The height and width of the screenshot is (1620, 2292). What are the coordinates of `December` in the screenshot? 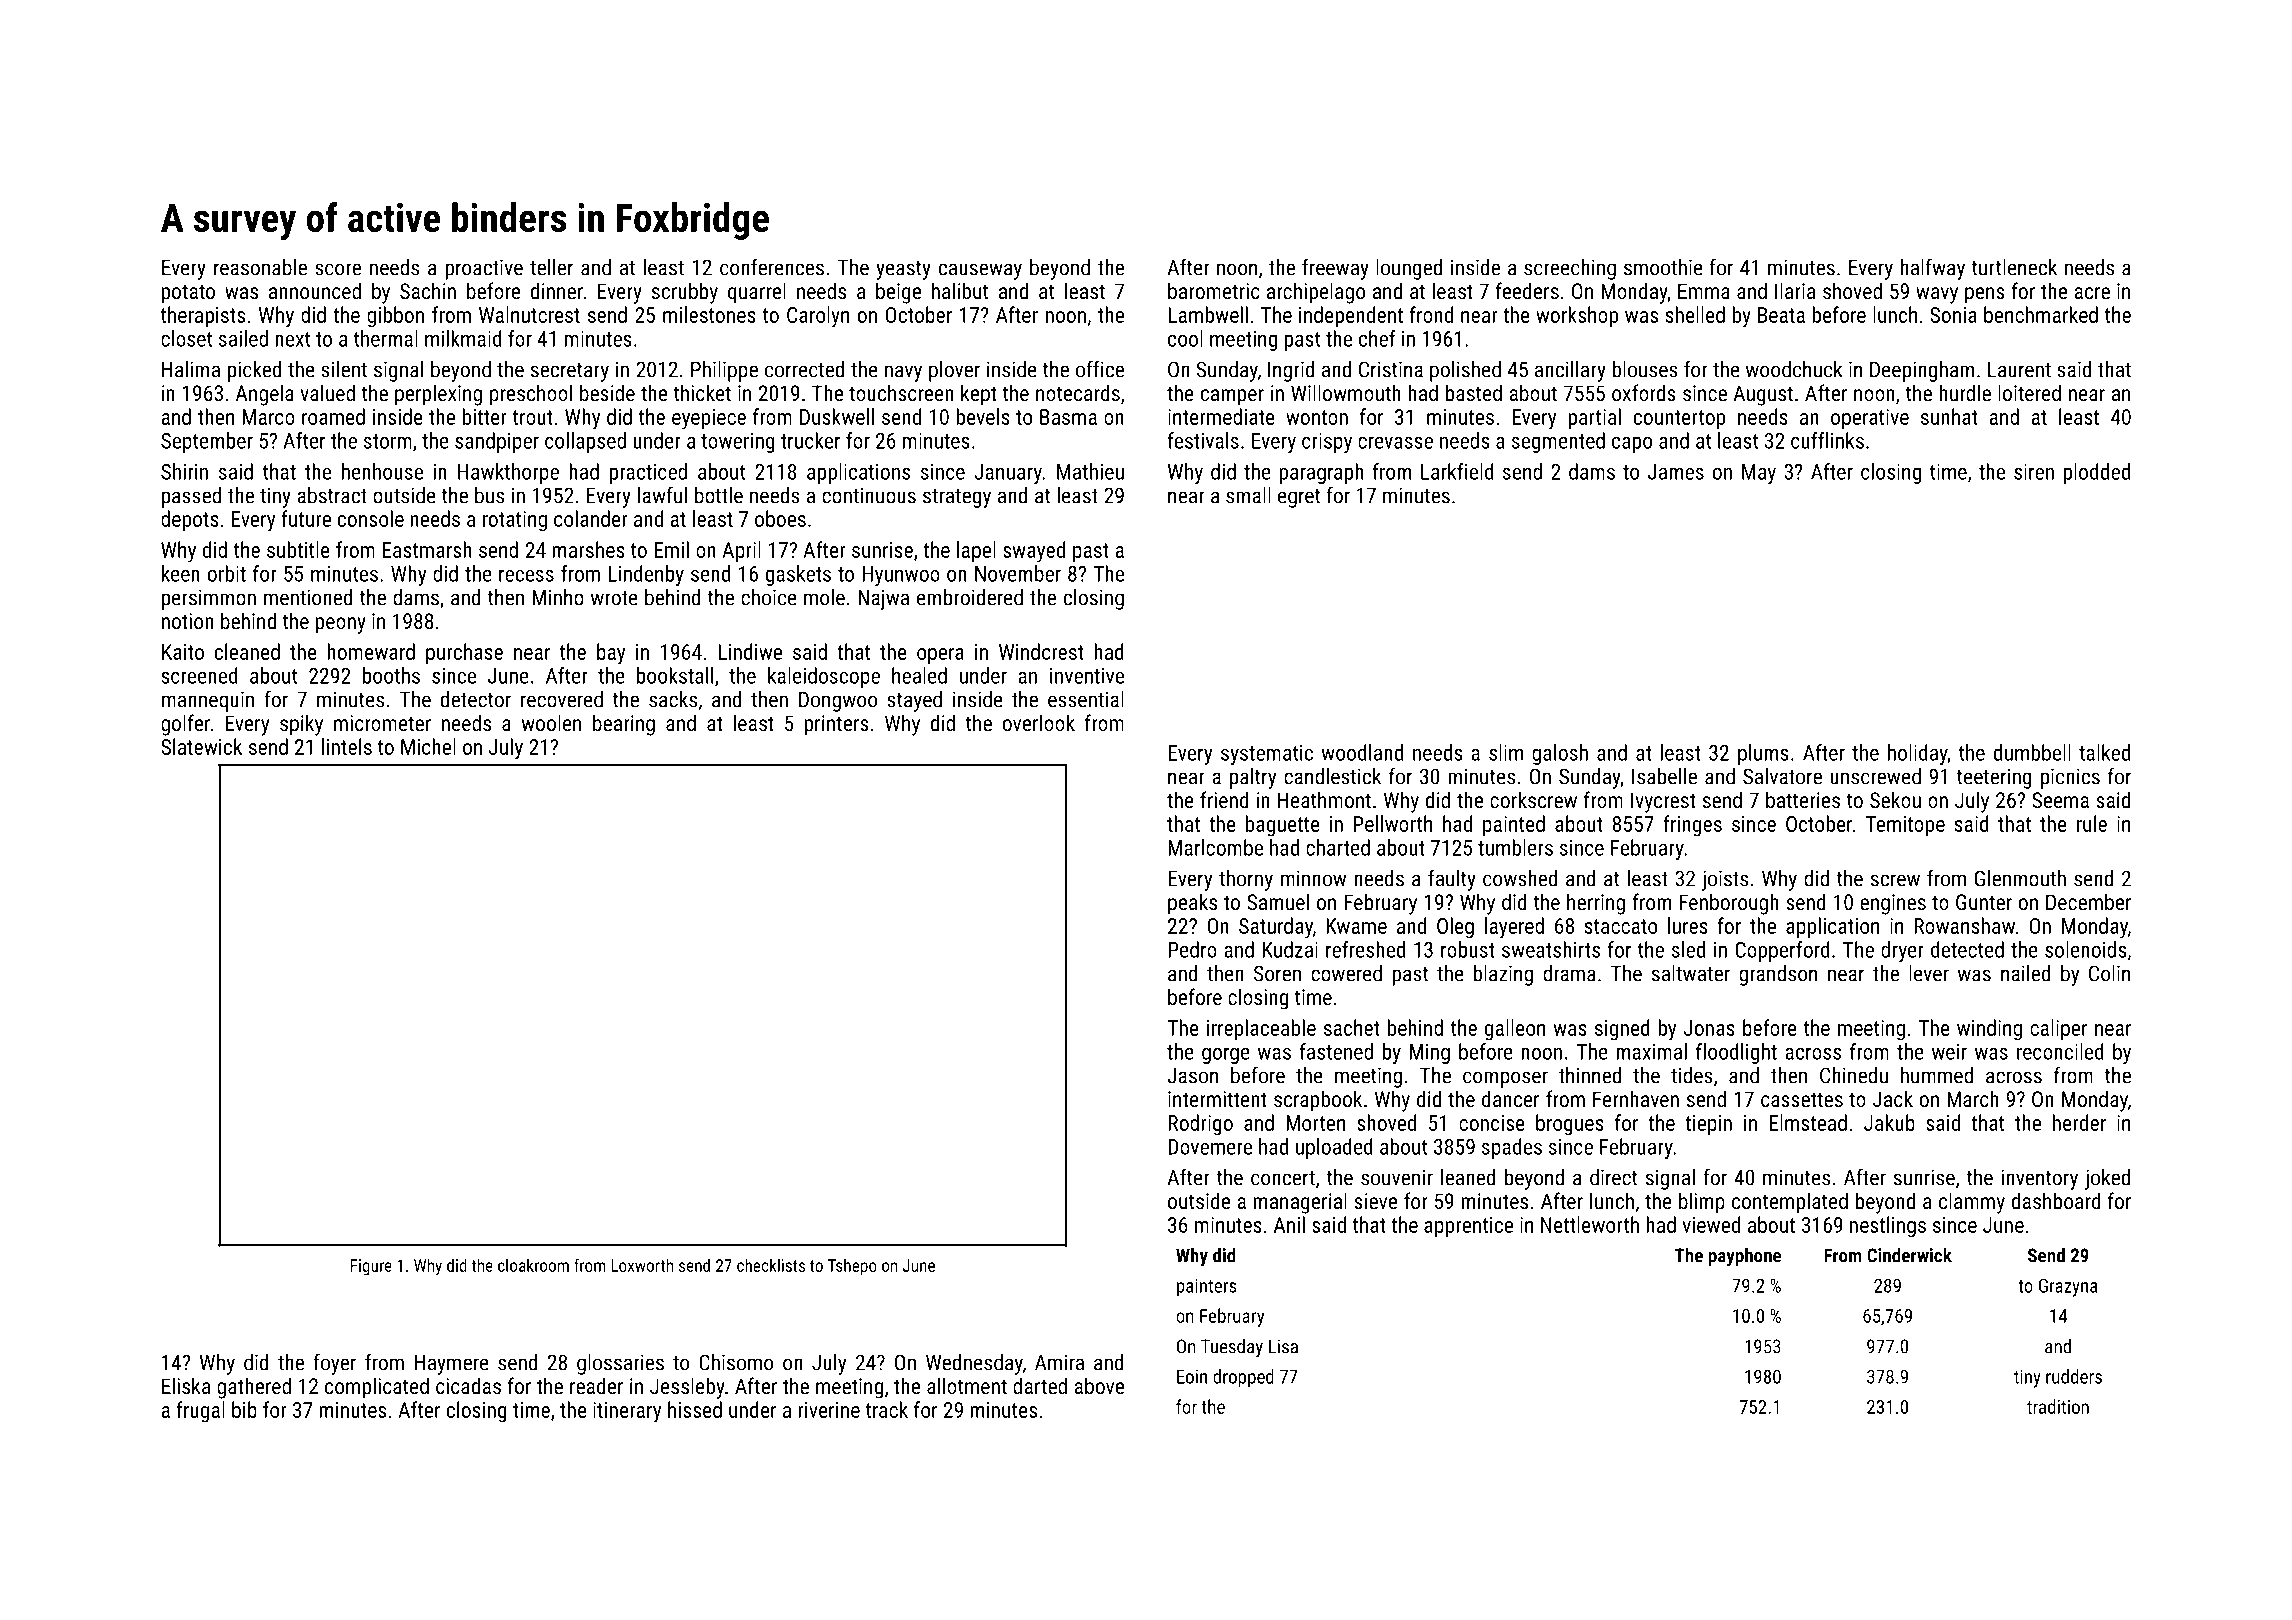 It's located at (2088, 901).
